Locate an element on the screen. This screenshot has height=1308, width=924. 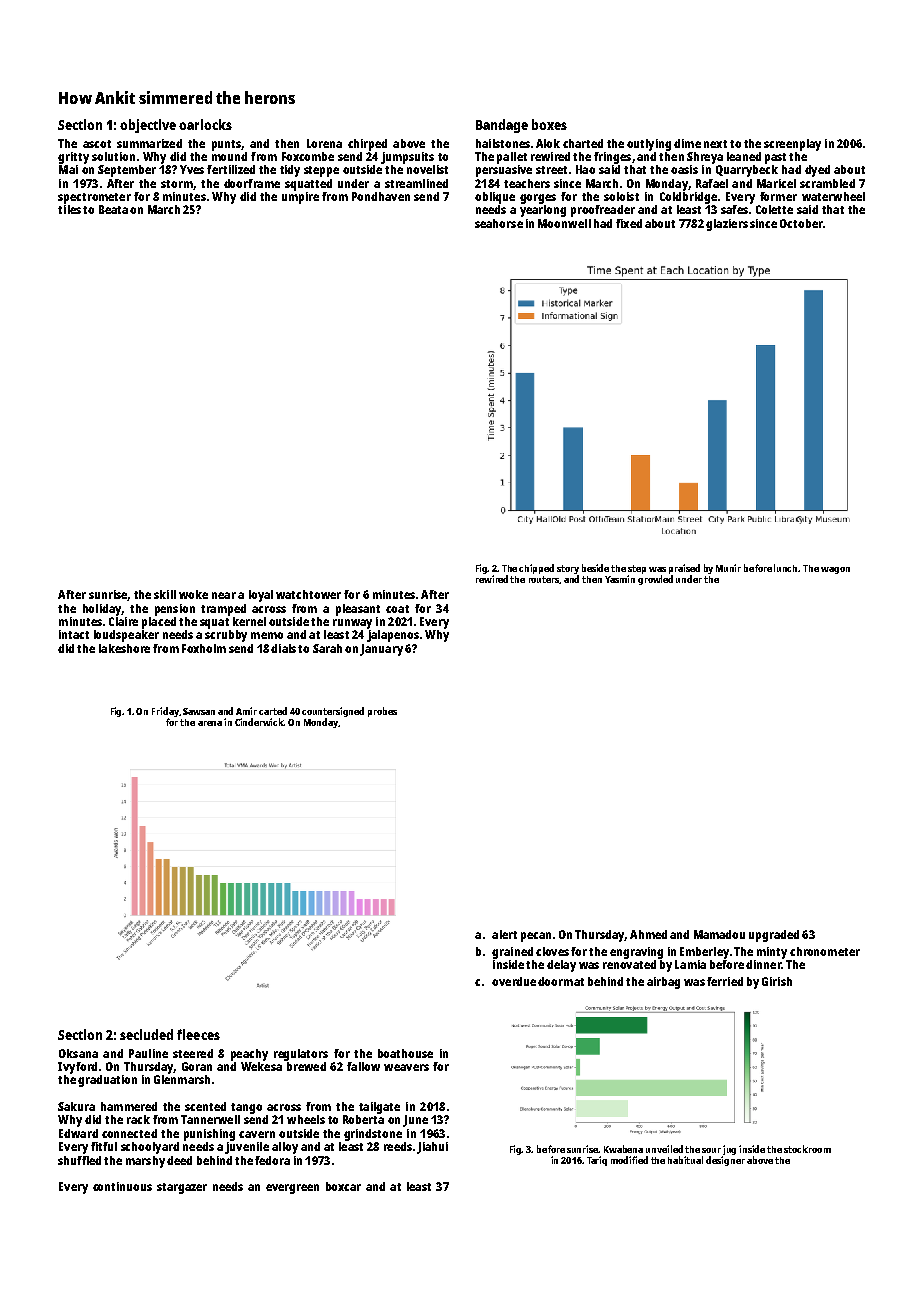
umpire is located at coordinates (300, 198).
